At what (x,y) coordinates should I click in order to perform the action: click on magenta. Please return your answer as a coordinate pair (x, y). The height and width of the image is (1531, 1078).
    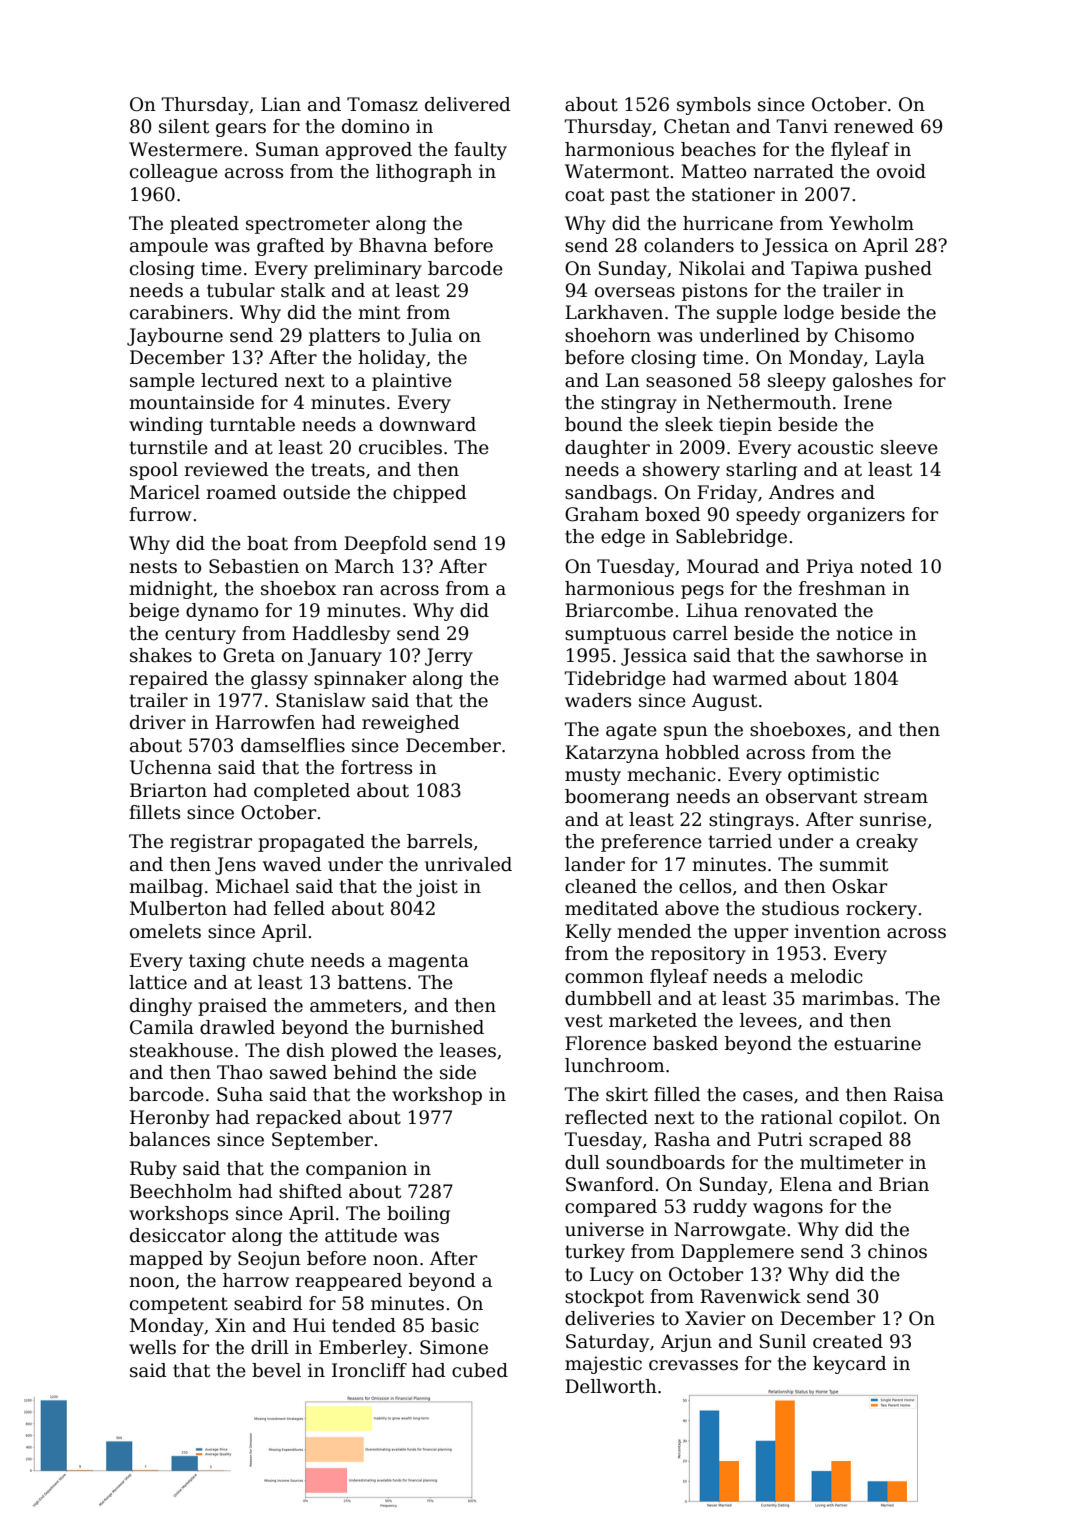
    Looking at the image, I should click on (428, 962).
